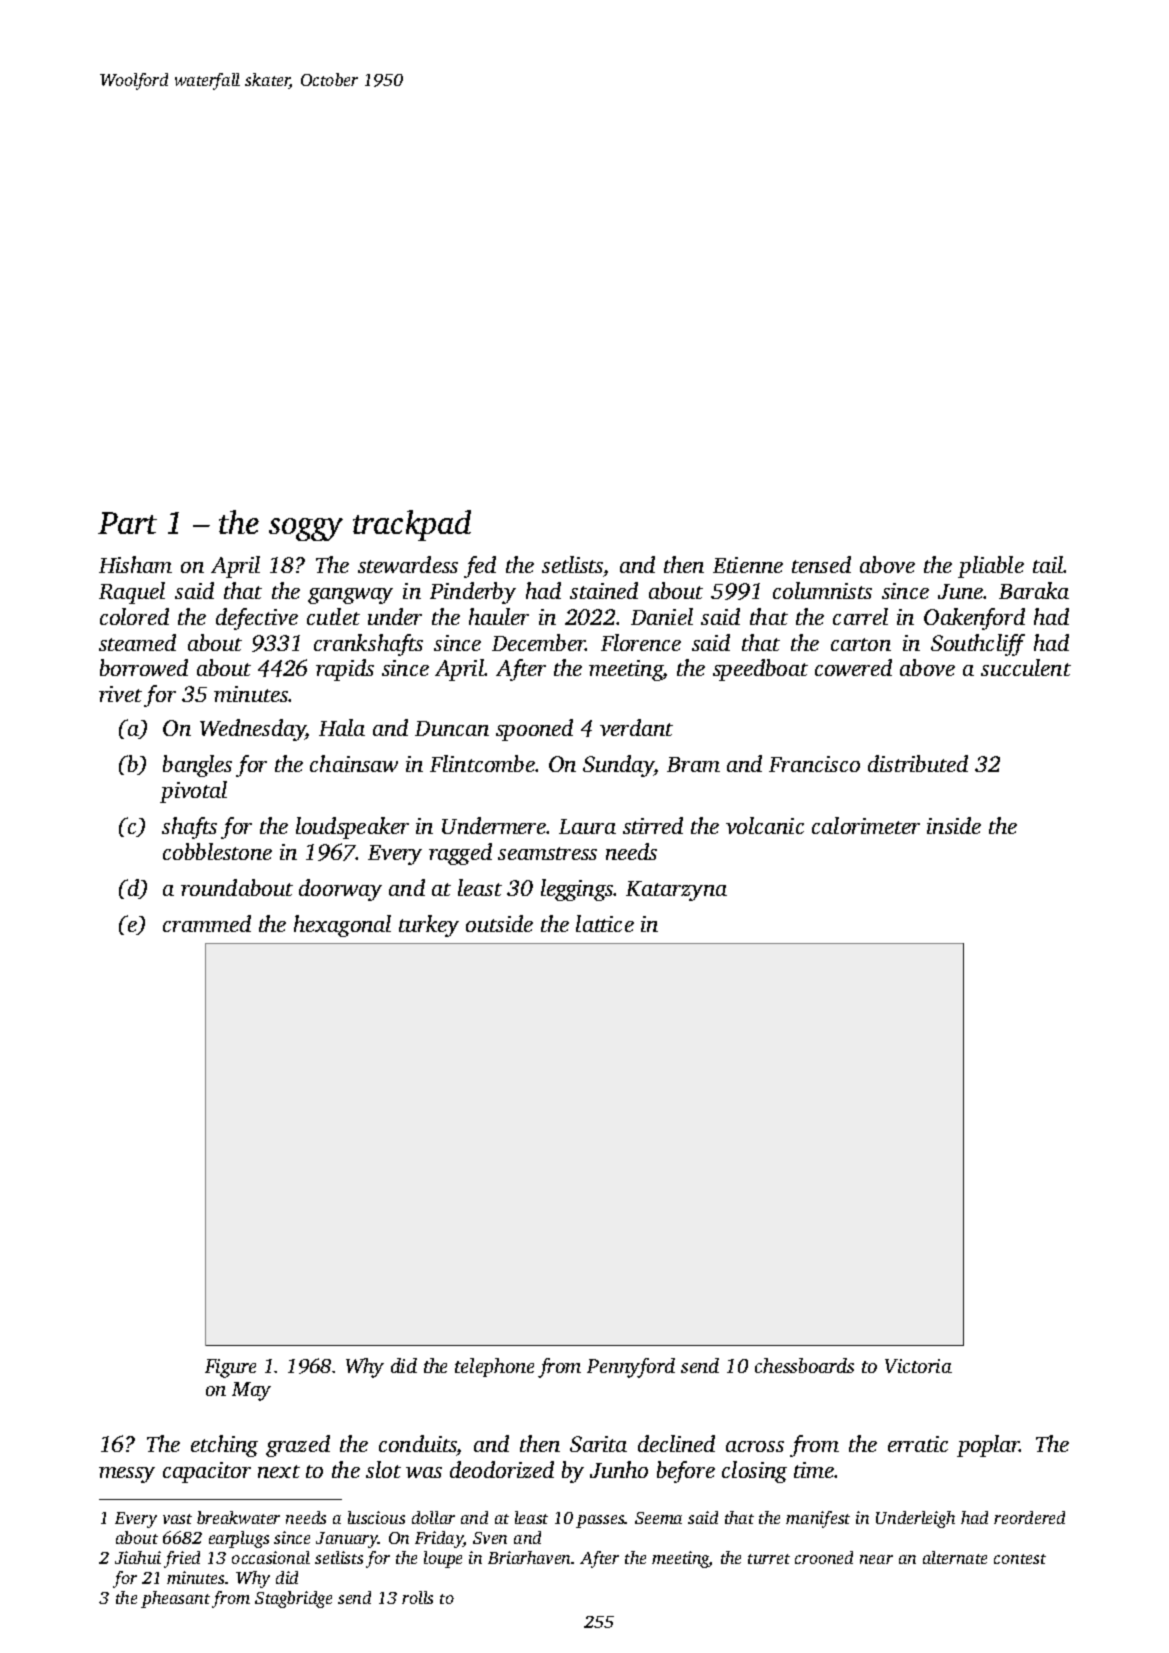  Describe the element at coordinates (748, 565) in the document. I see `Etienne` at that location.
